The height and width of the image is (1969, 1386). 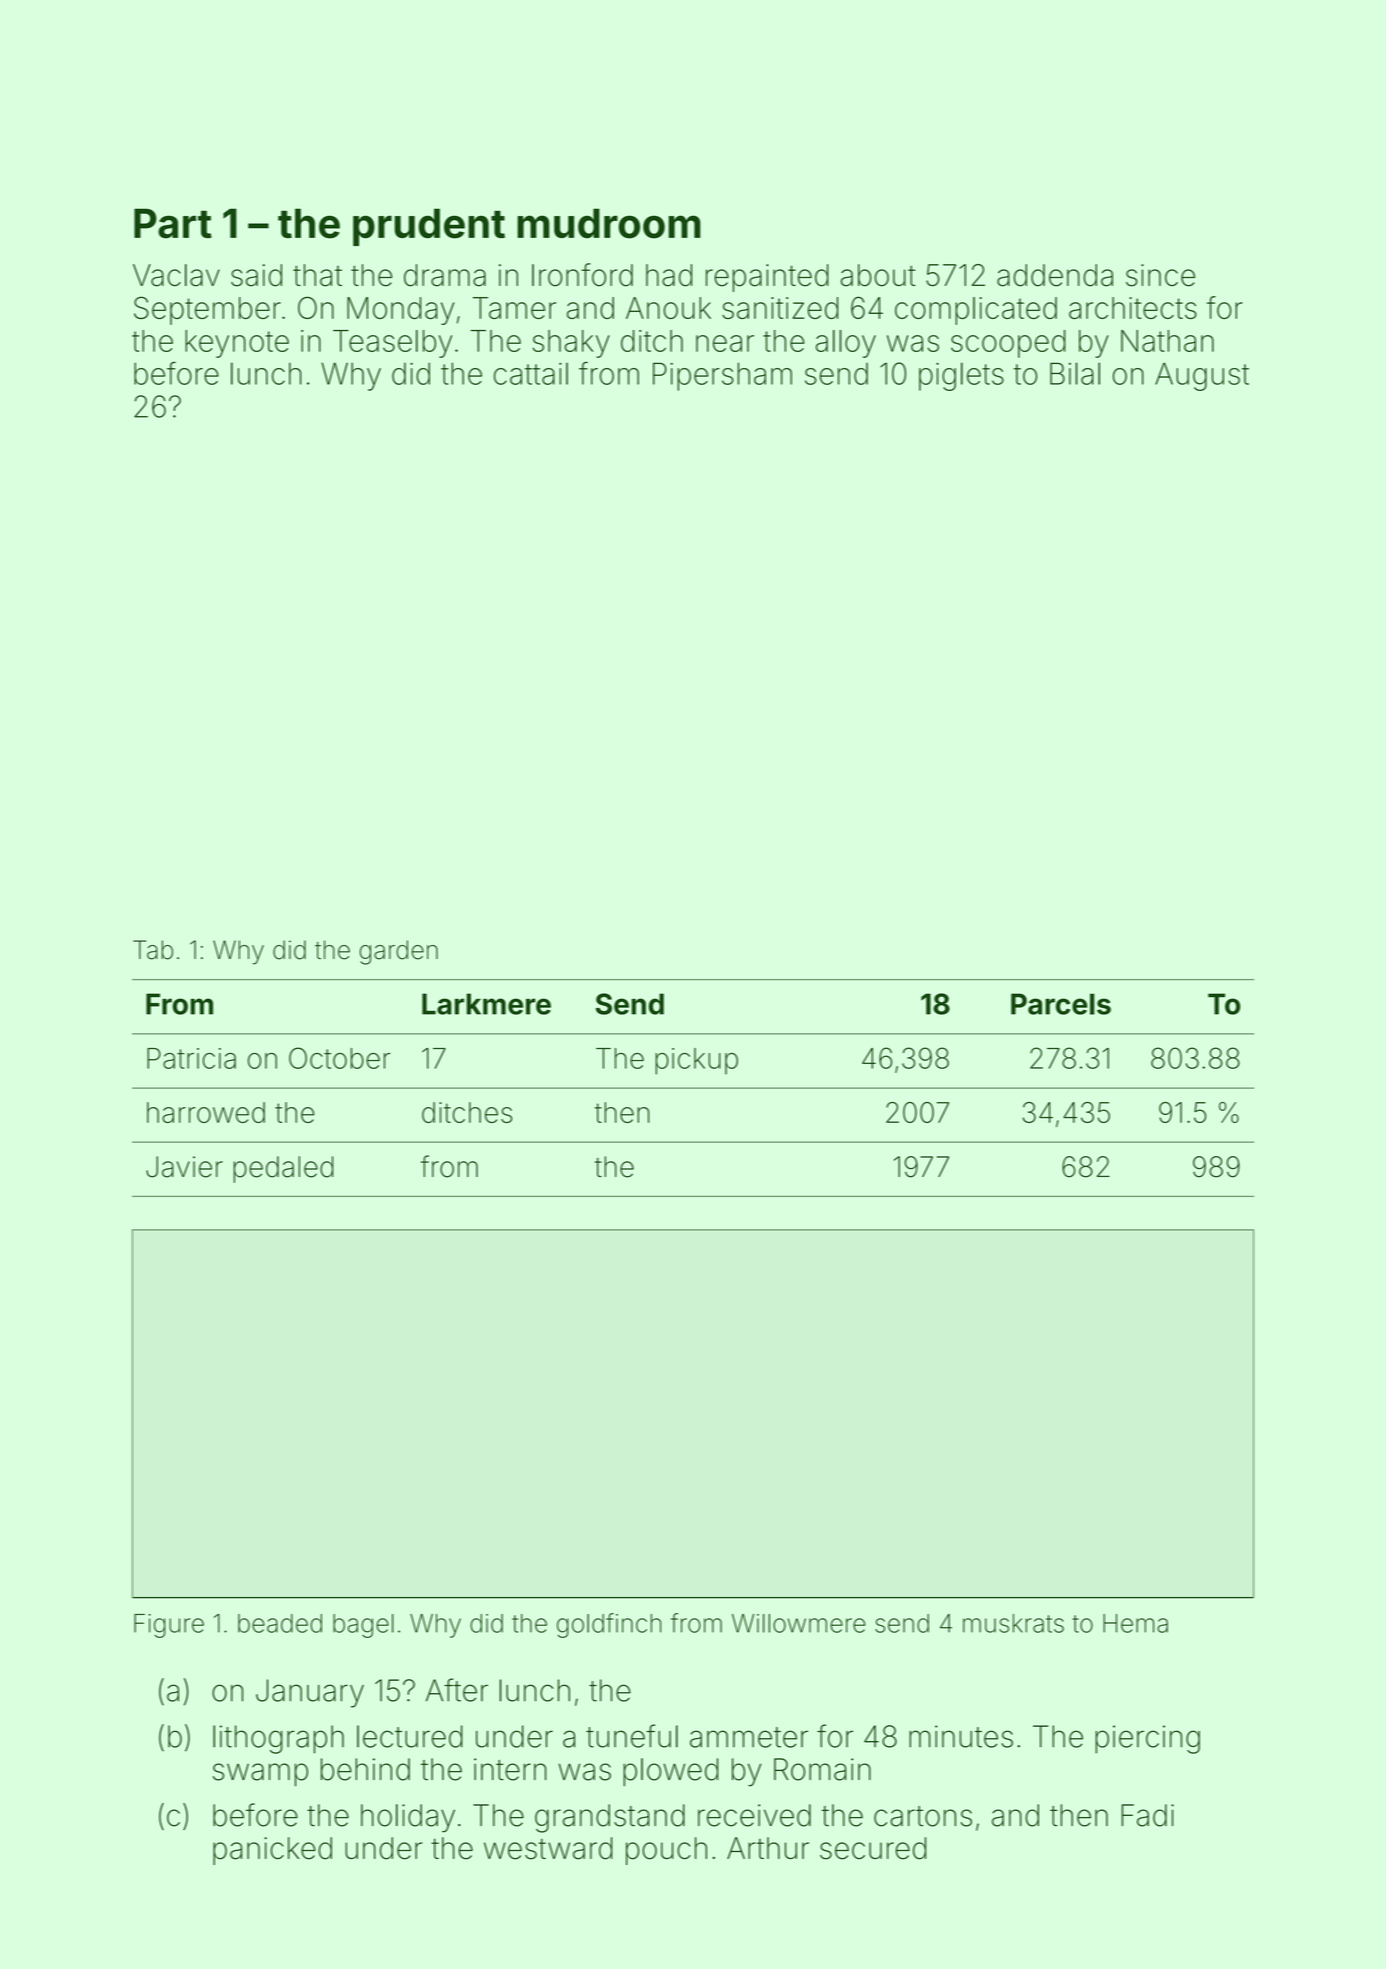 What do you see at coordinates (392, 344) in the image?
I see `Teaselby` at bounding box center [392, 344].
